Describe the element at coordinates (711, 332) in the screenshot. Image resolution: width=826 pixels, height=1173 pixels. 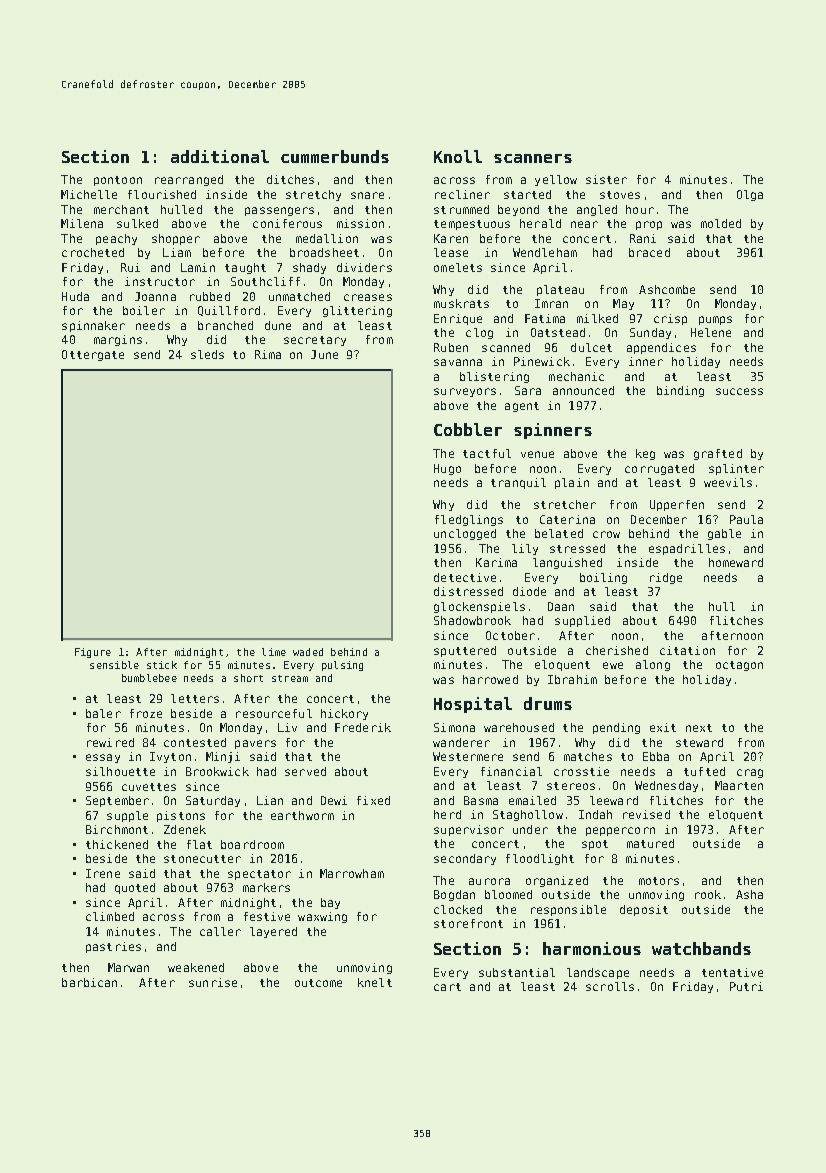
I see `Helene` at that location.
